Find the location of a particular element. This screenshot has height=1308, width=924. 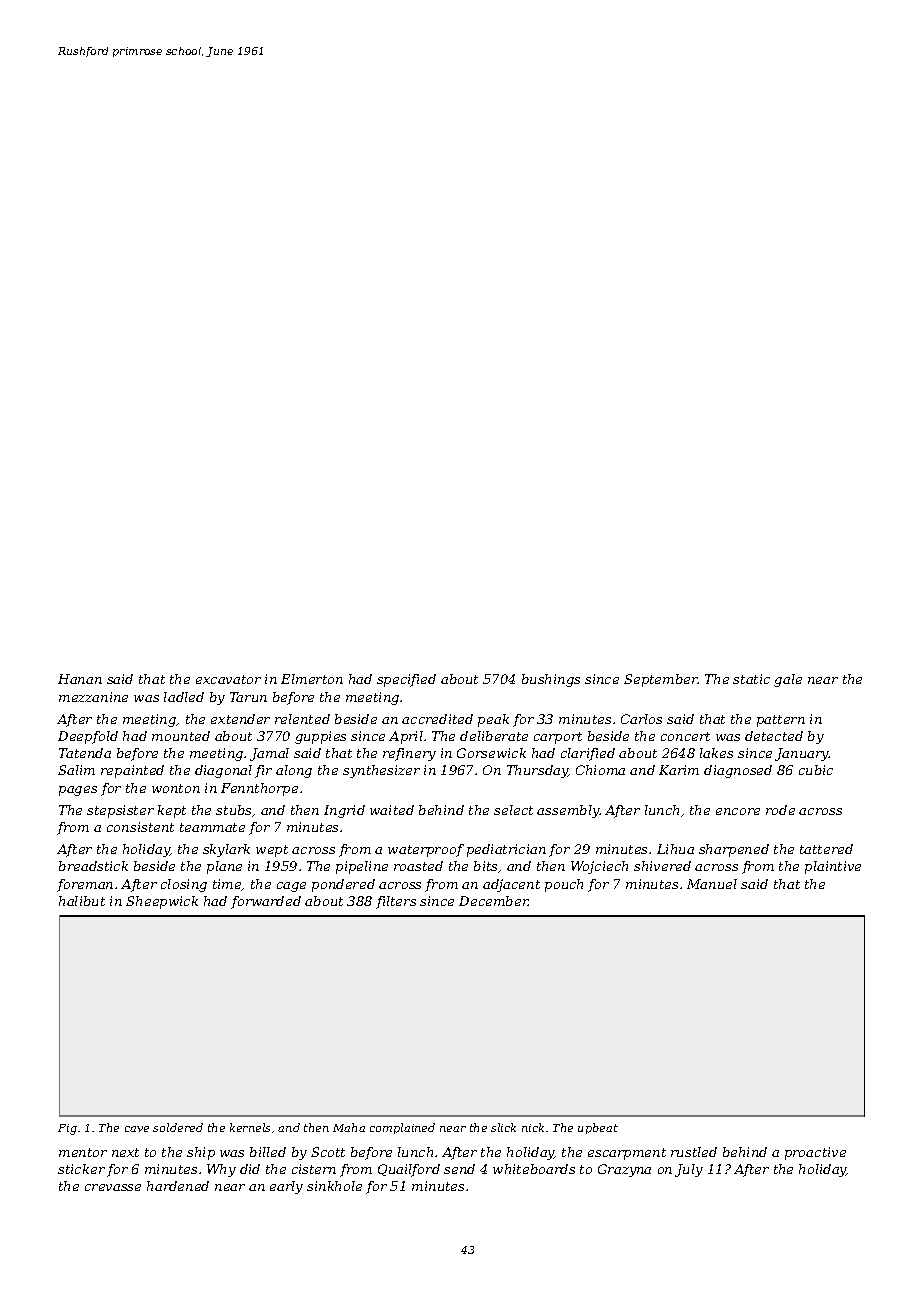

December is located at coordinates (494, 901).
